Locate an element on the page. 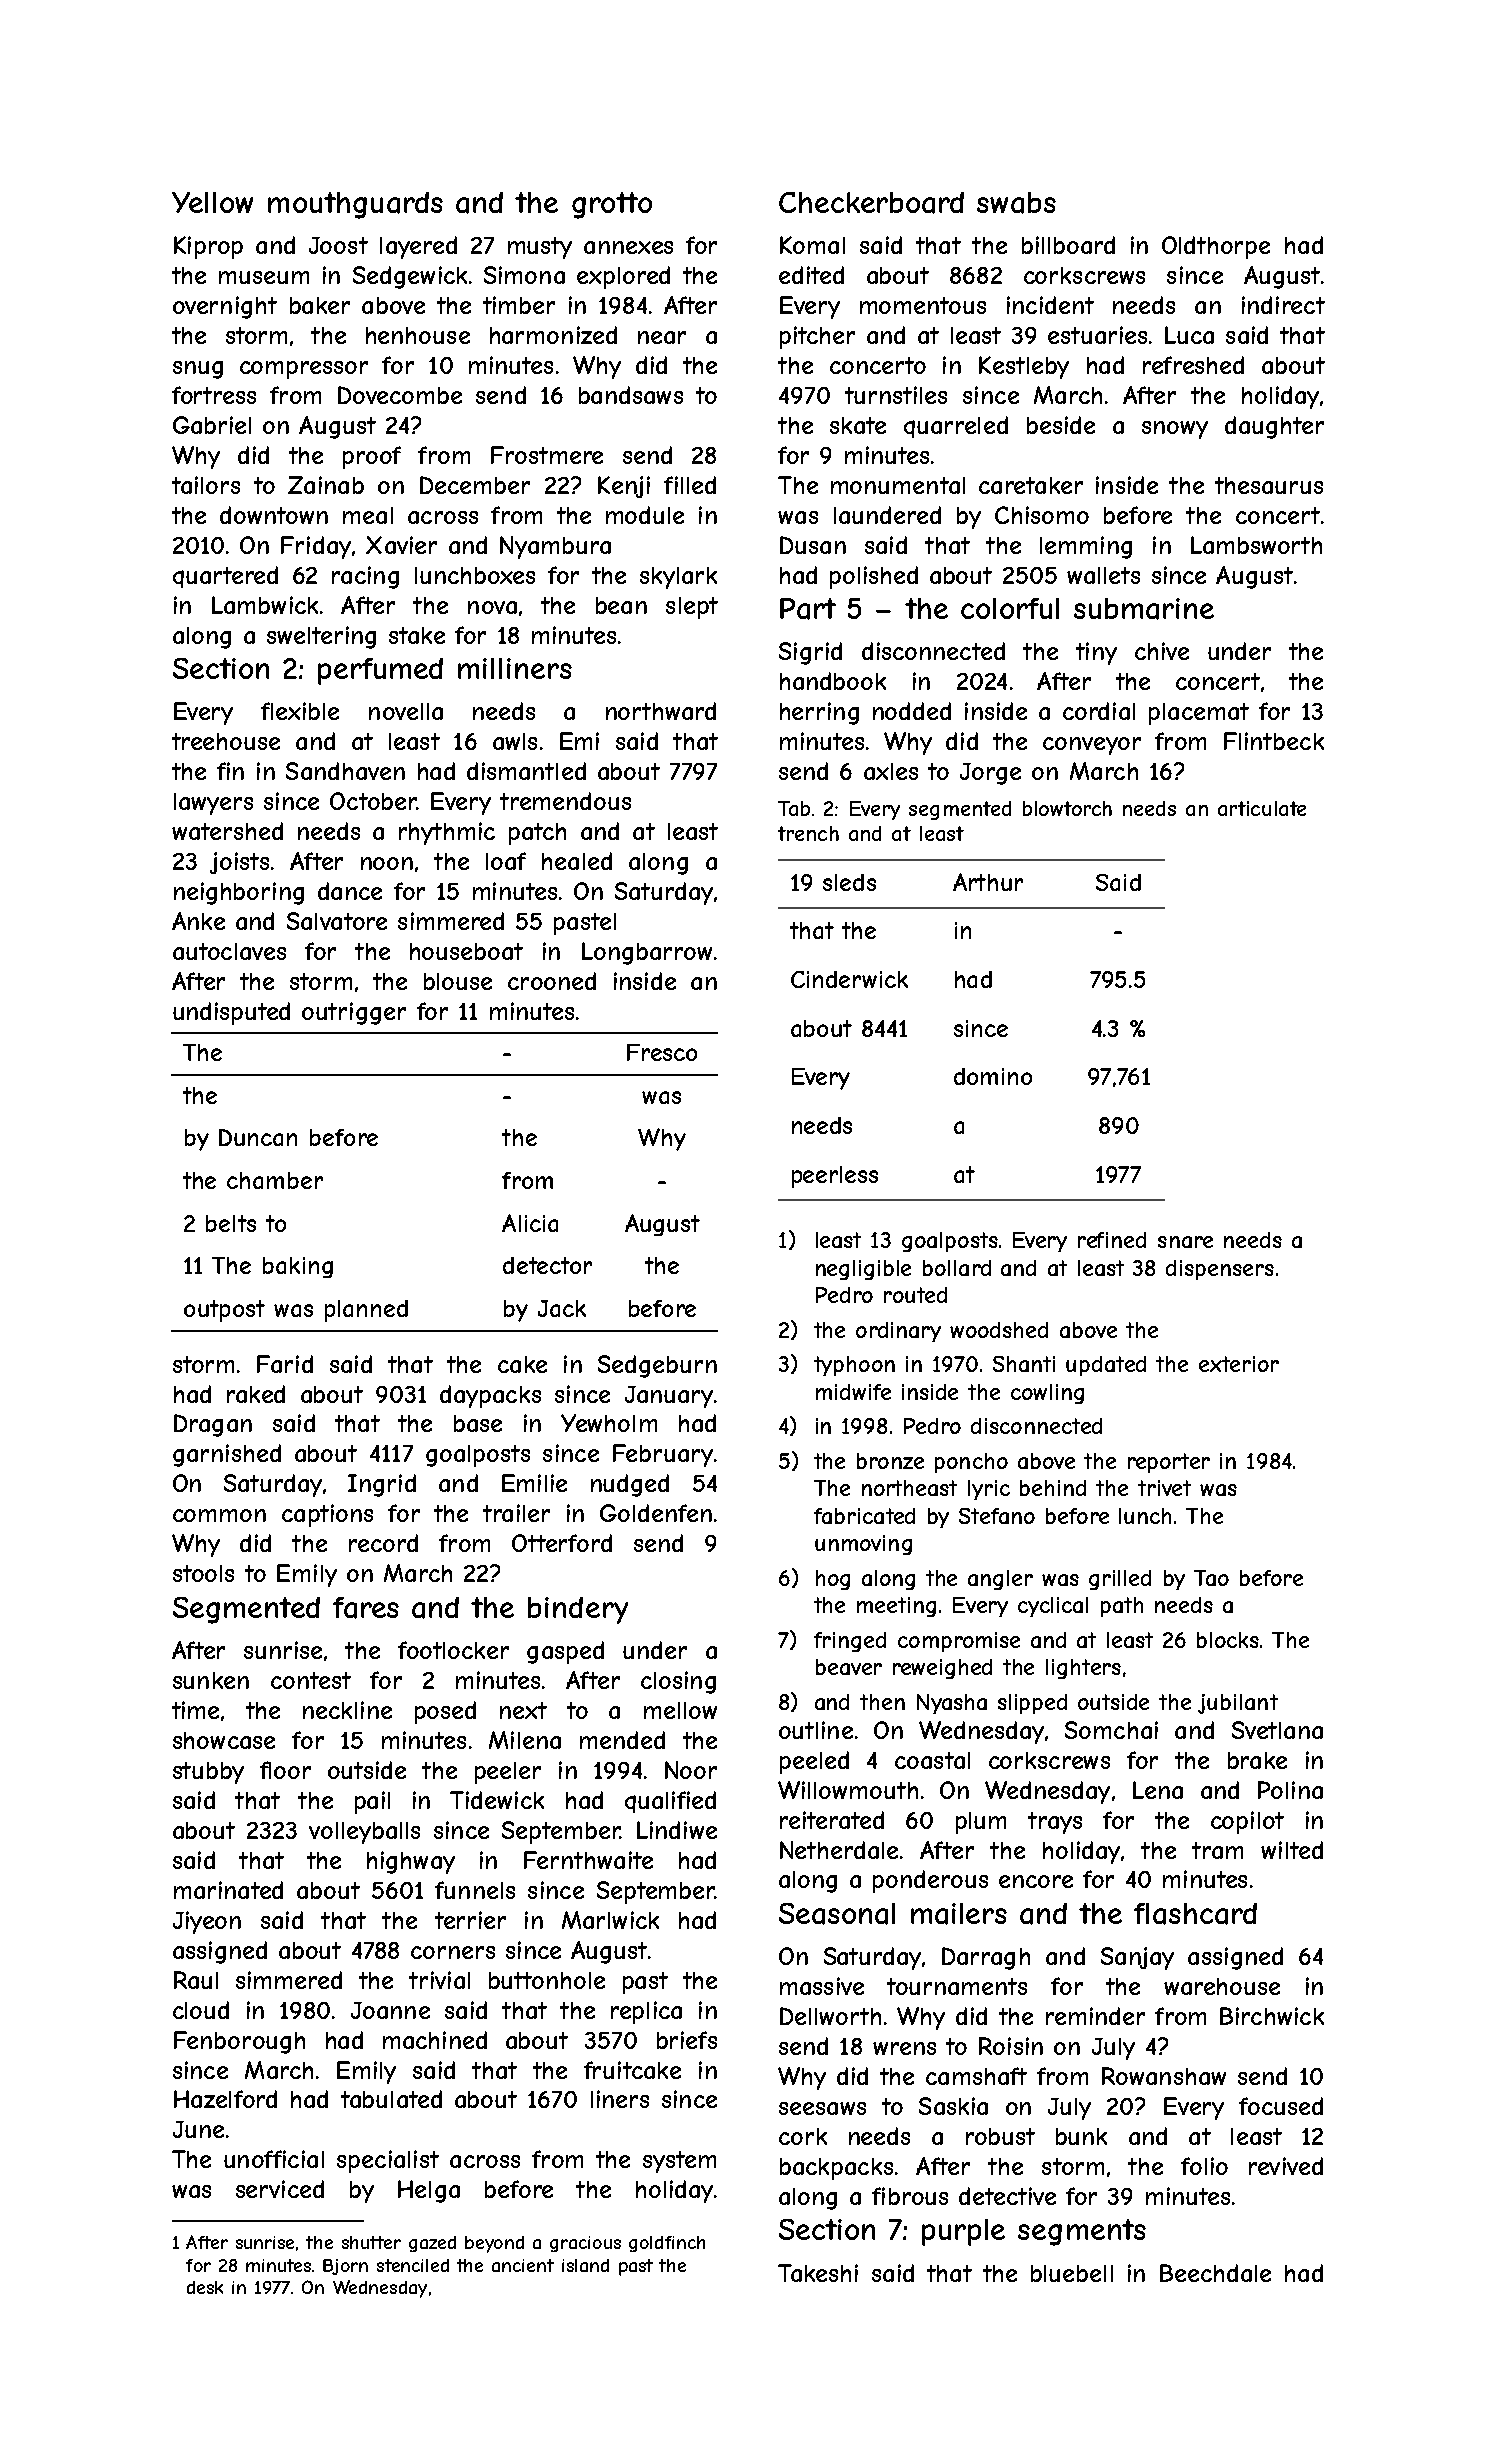 The width and height of the document is (1496, 2464). snare is located at coordinates (1185, 1242).
